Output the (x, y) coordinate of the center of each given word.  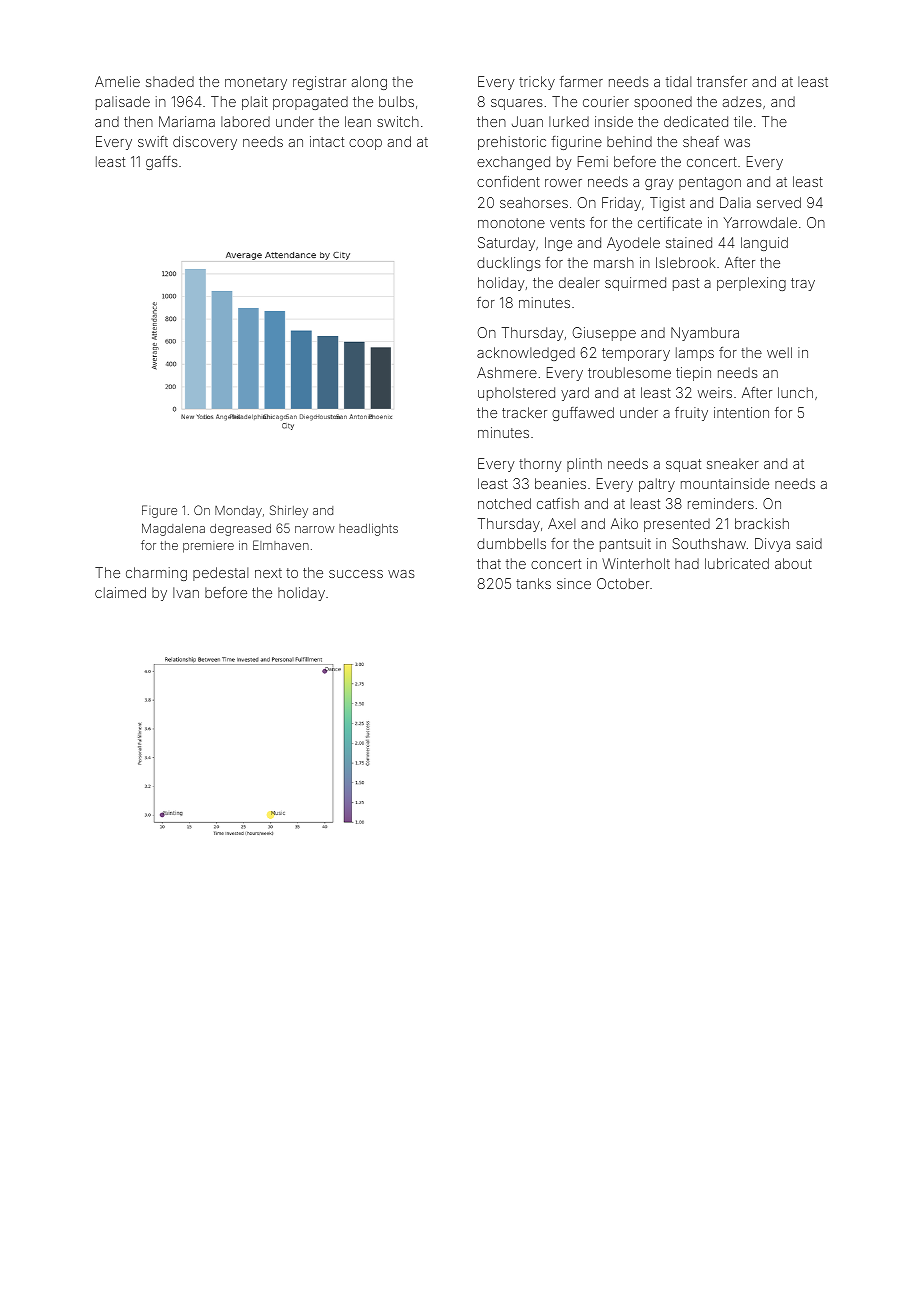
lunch (795, 392)
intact (327, 141)
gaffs (162, 163)
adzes (742, 101)
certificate (670, 222)
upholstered (516, 394)
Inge (558, 244)
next (268, 573)
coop (365, 144)
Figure (159, 511)
